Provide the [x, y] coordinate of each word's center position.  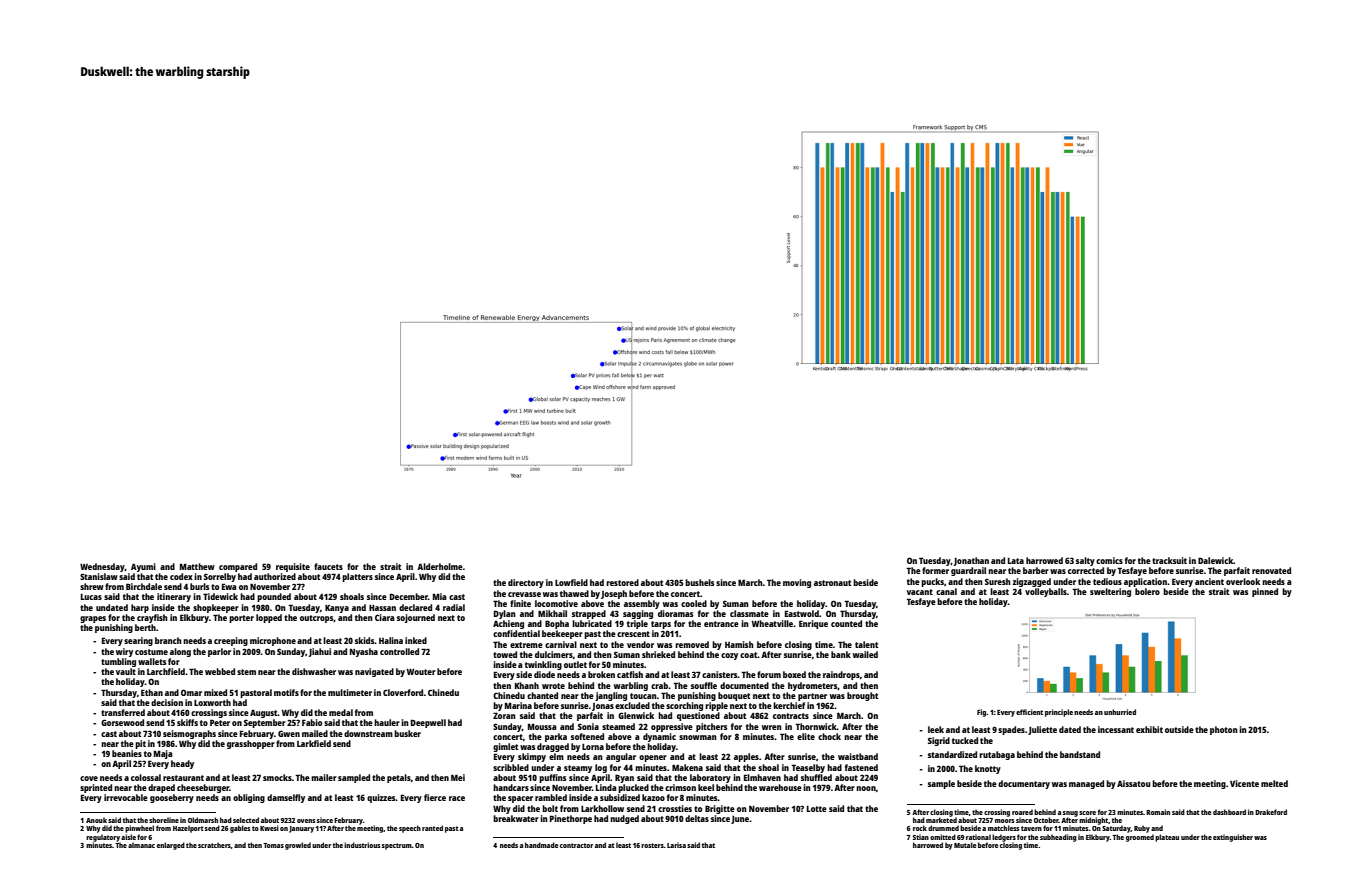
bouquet [734, 696]
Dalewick [1216, 560]
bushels [699, 582]
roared [1022, 812]
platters [357, 577]
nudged [624, 819]
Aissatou [1134, 783]
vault [126, 671]
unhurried [1120, 712]
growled [298, 846]
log [601, 768]
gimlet [505, 747]
